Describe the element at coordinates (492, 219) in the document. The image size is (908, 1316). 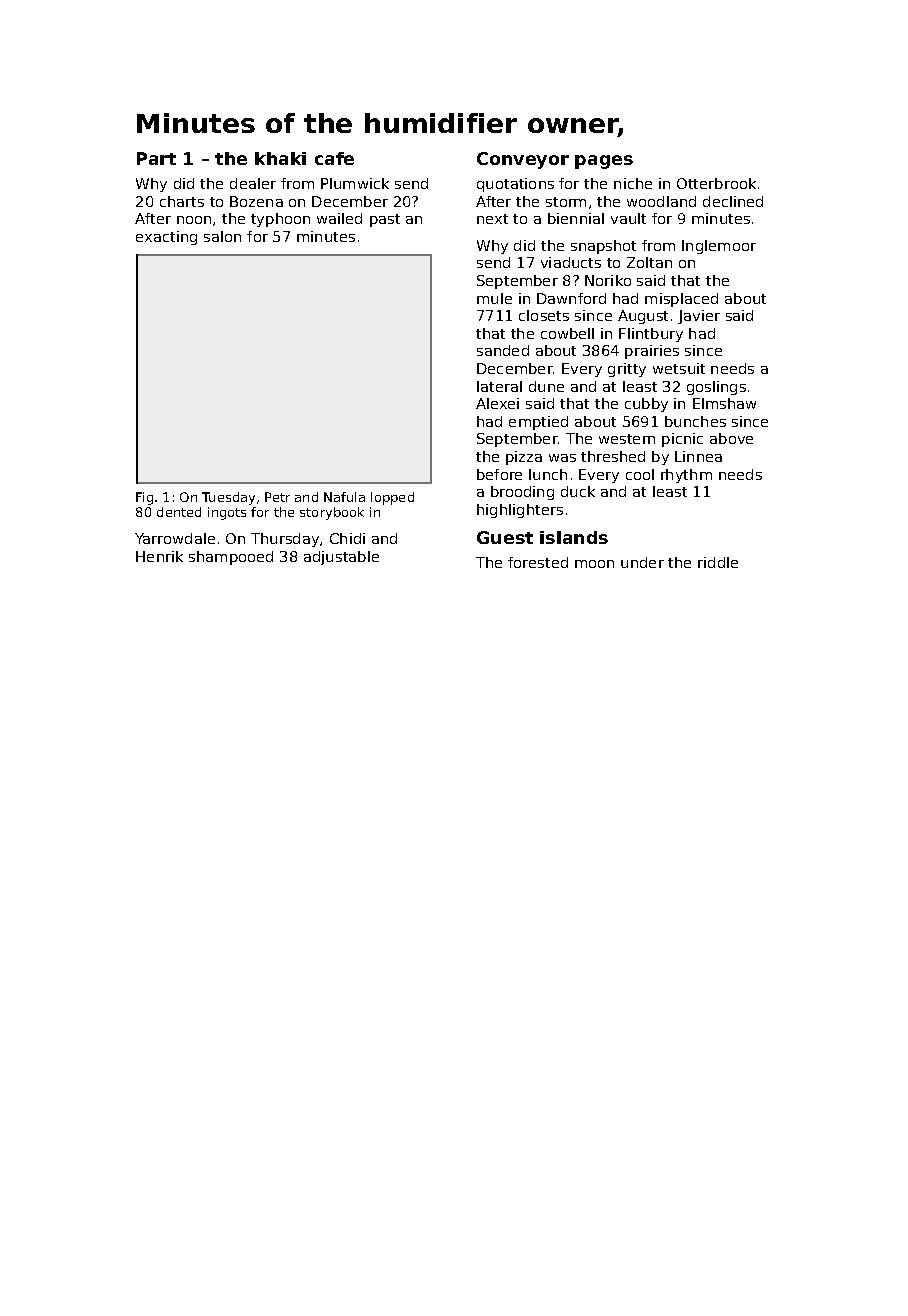
I see `next` at that location.
